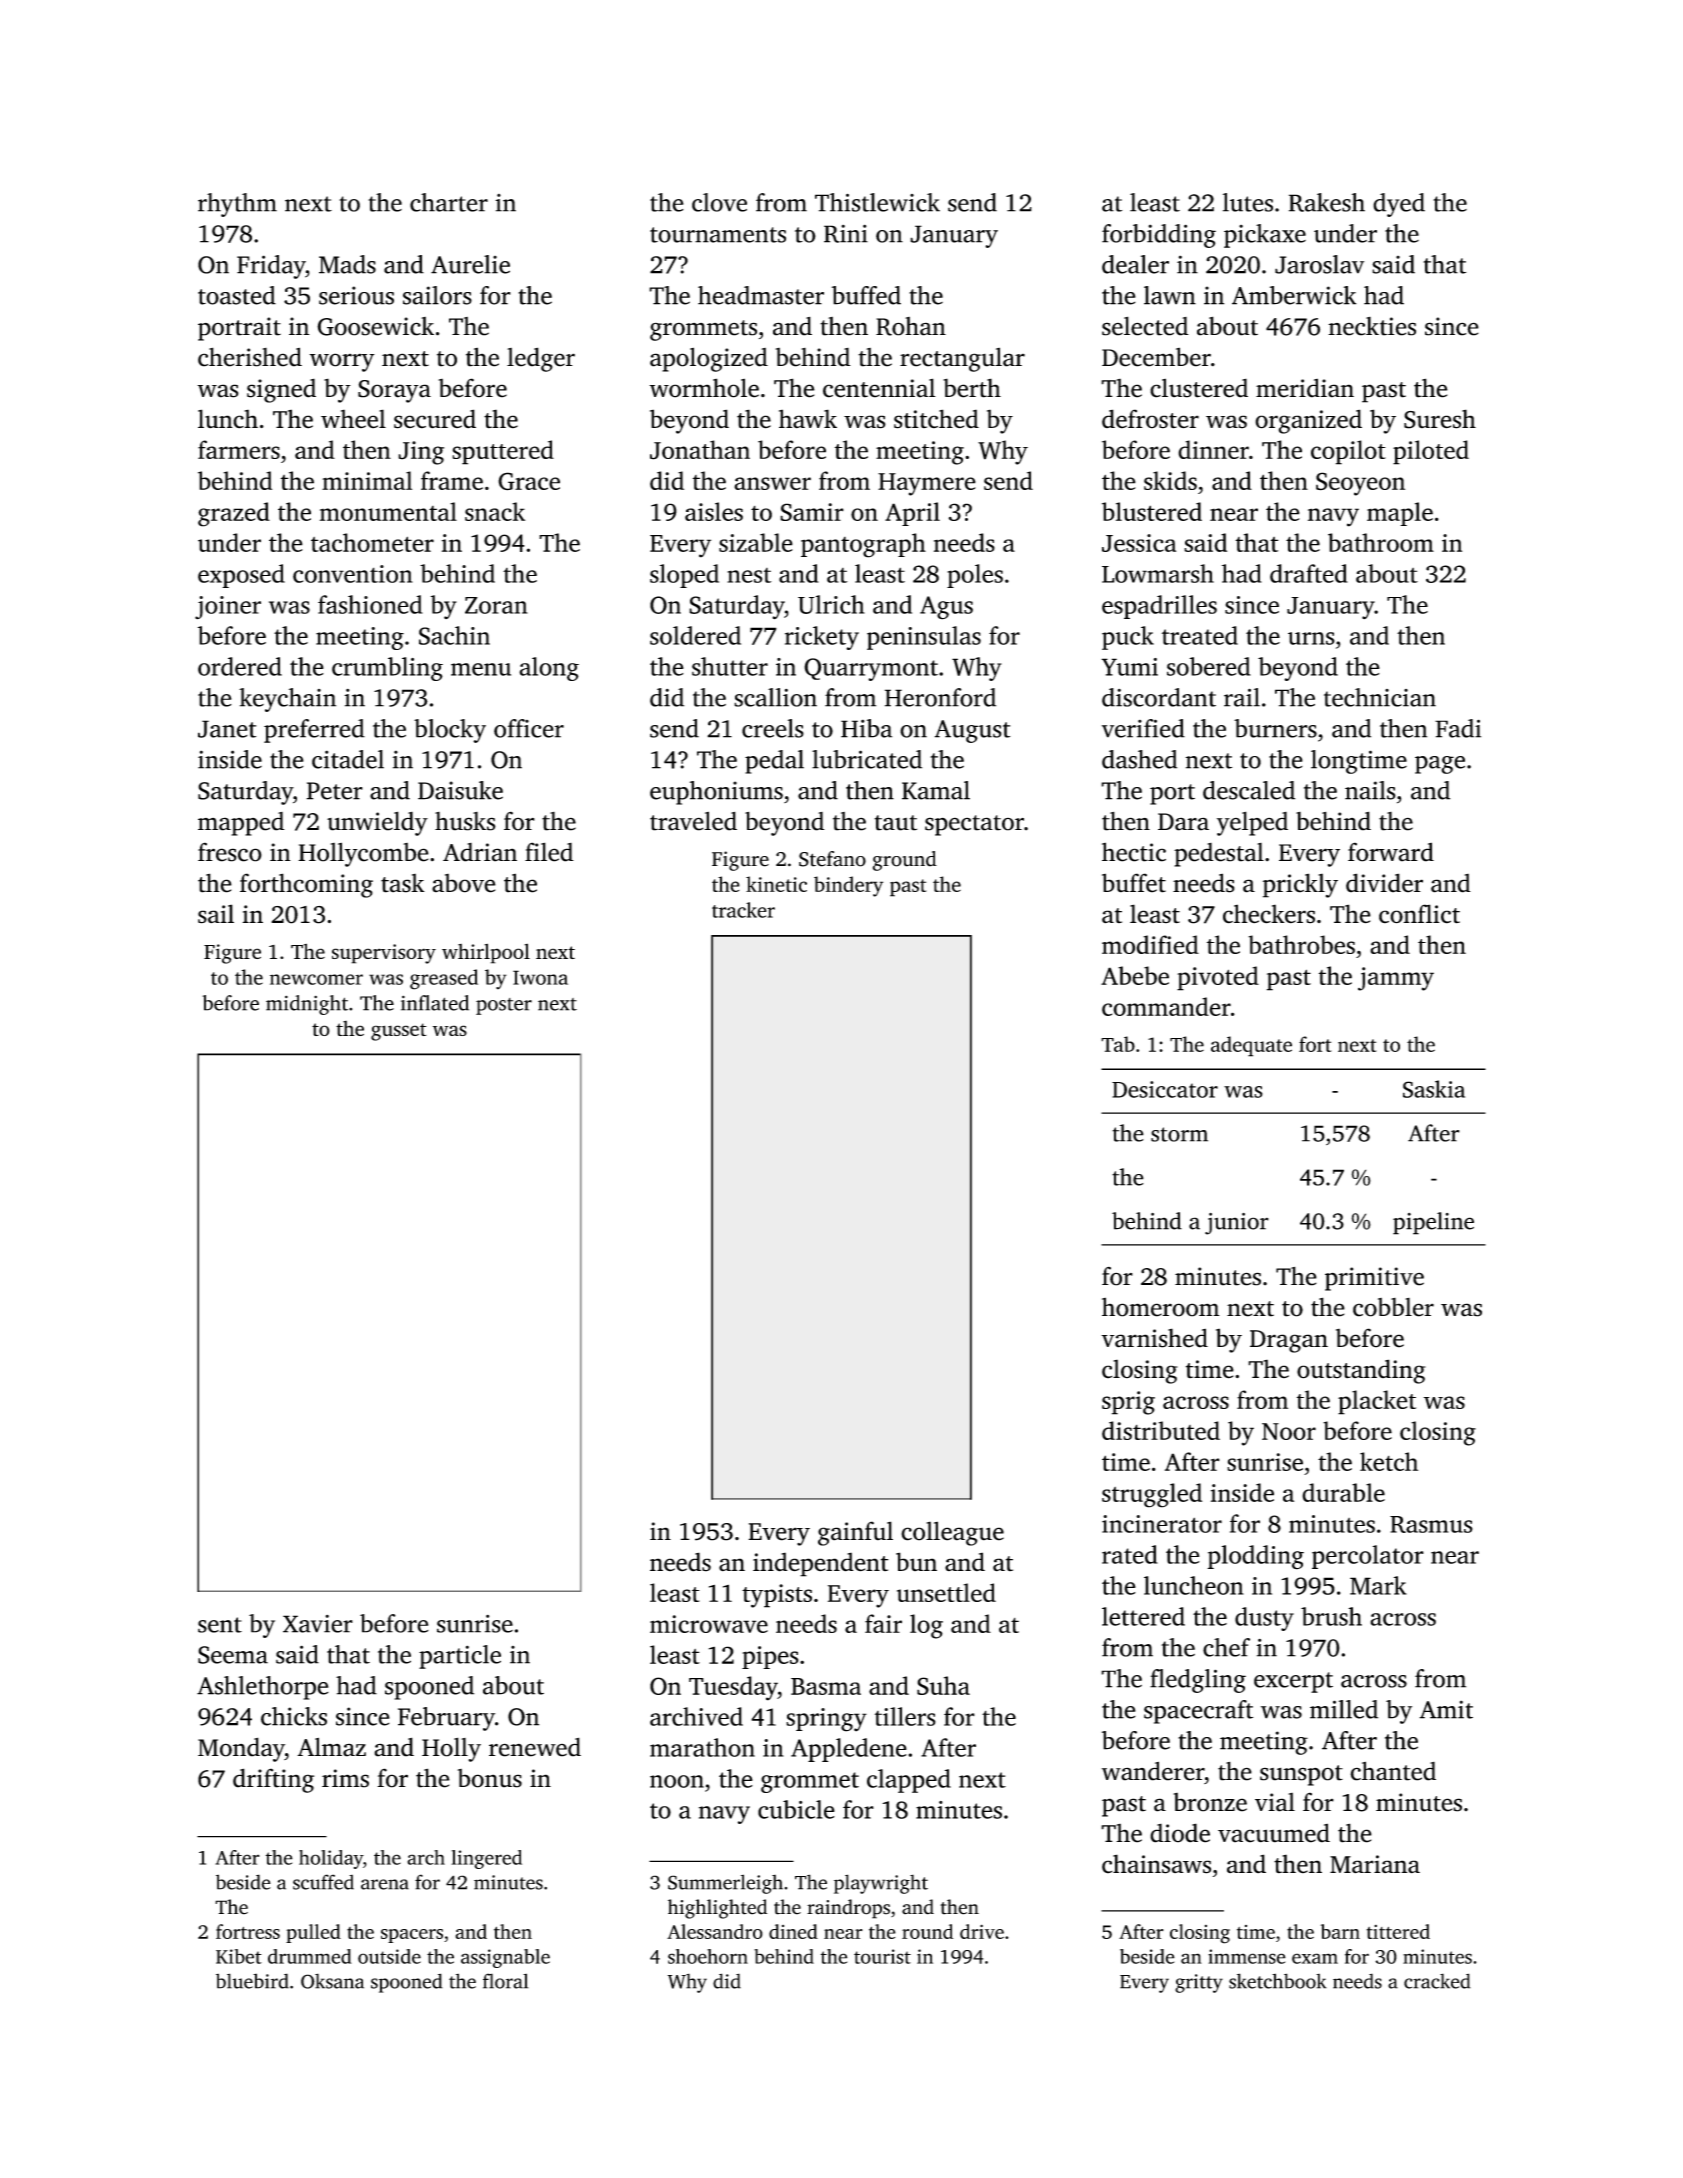 The image size is (1683, 2178). What do you see at coordinates (1378, 1585) in the screenshot?
I see `Mark` at bounding box center [1378, 1585].
